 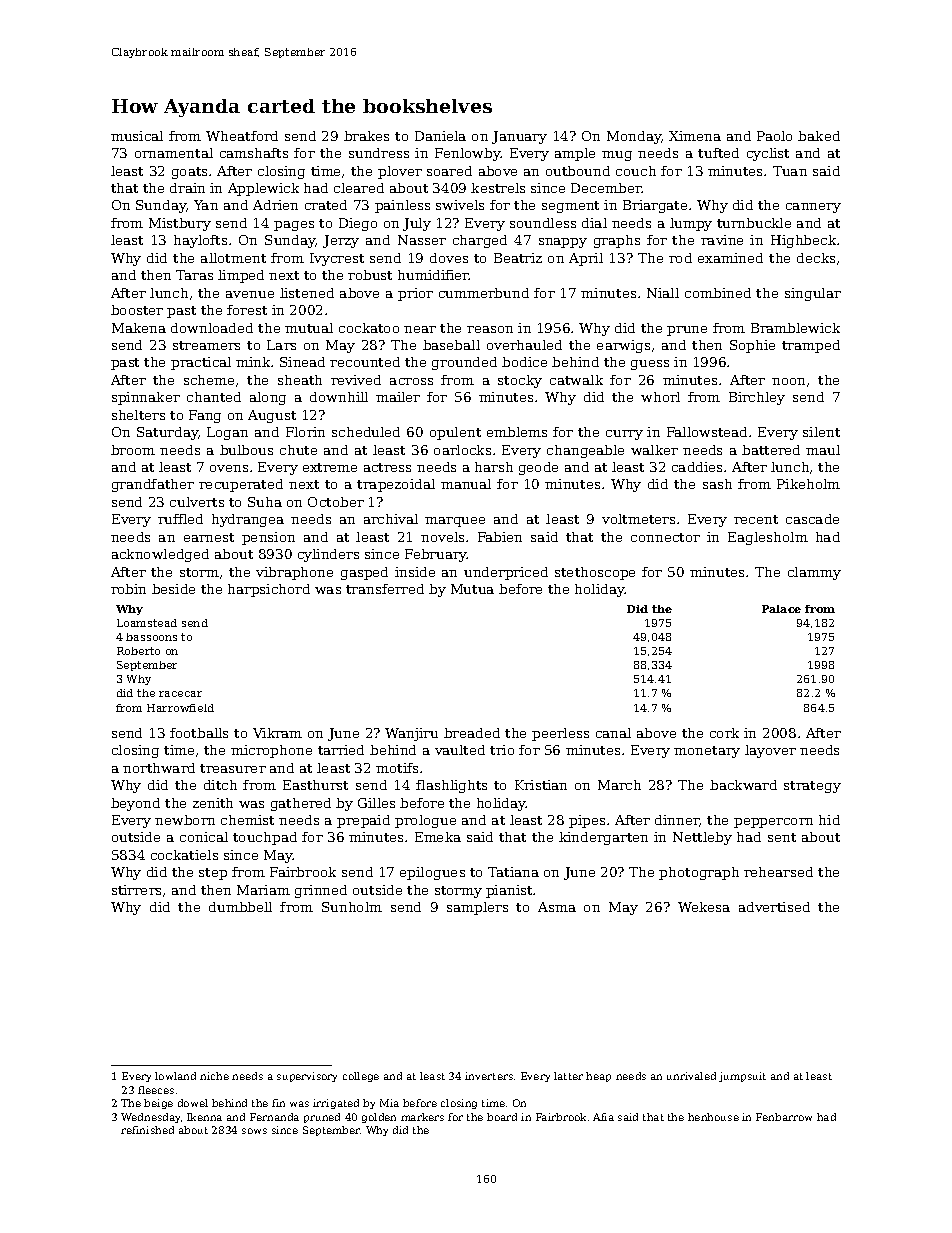 What do you see at coordinates (713, 1117) in the screenshot?
I see `henhouse` at bounding box center [713, 1117].
